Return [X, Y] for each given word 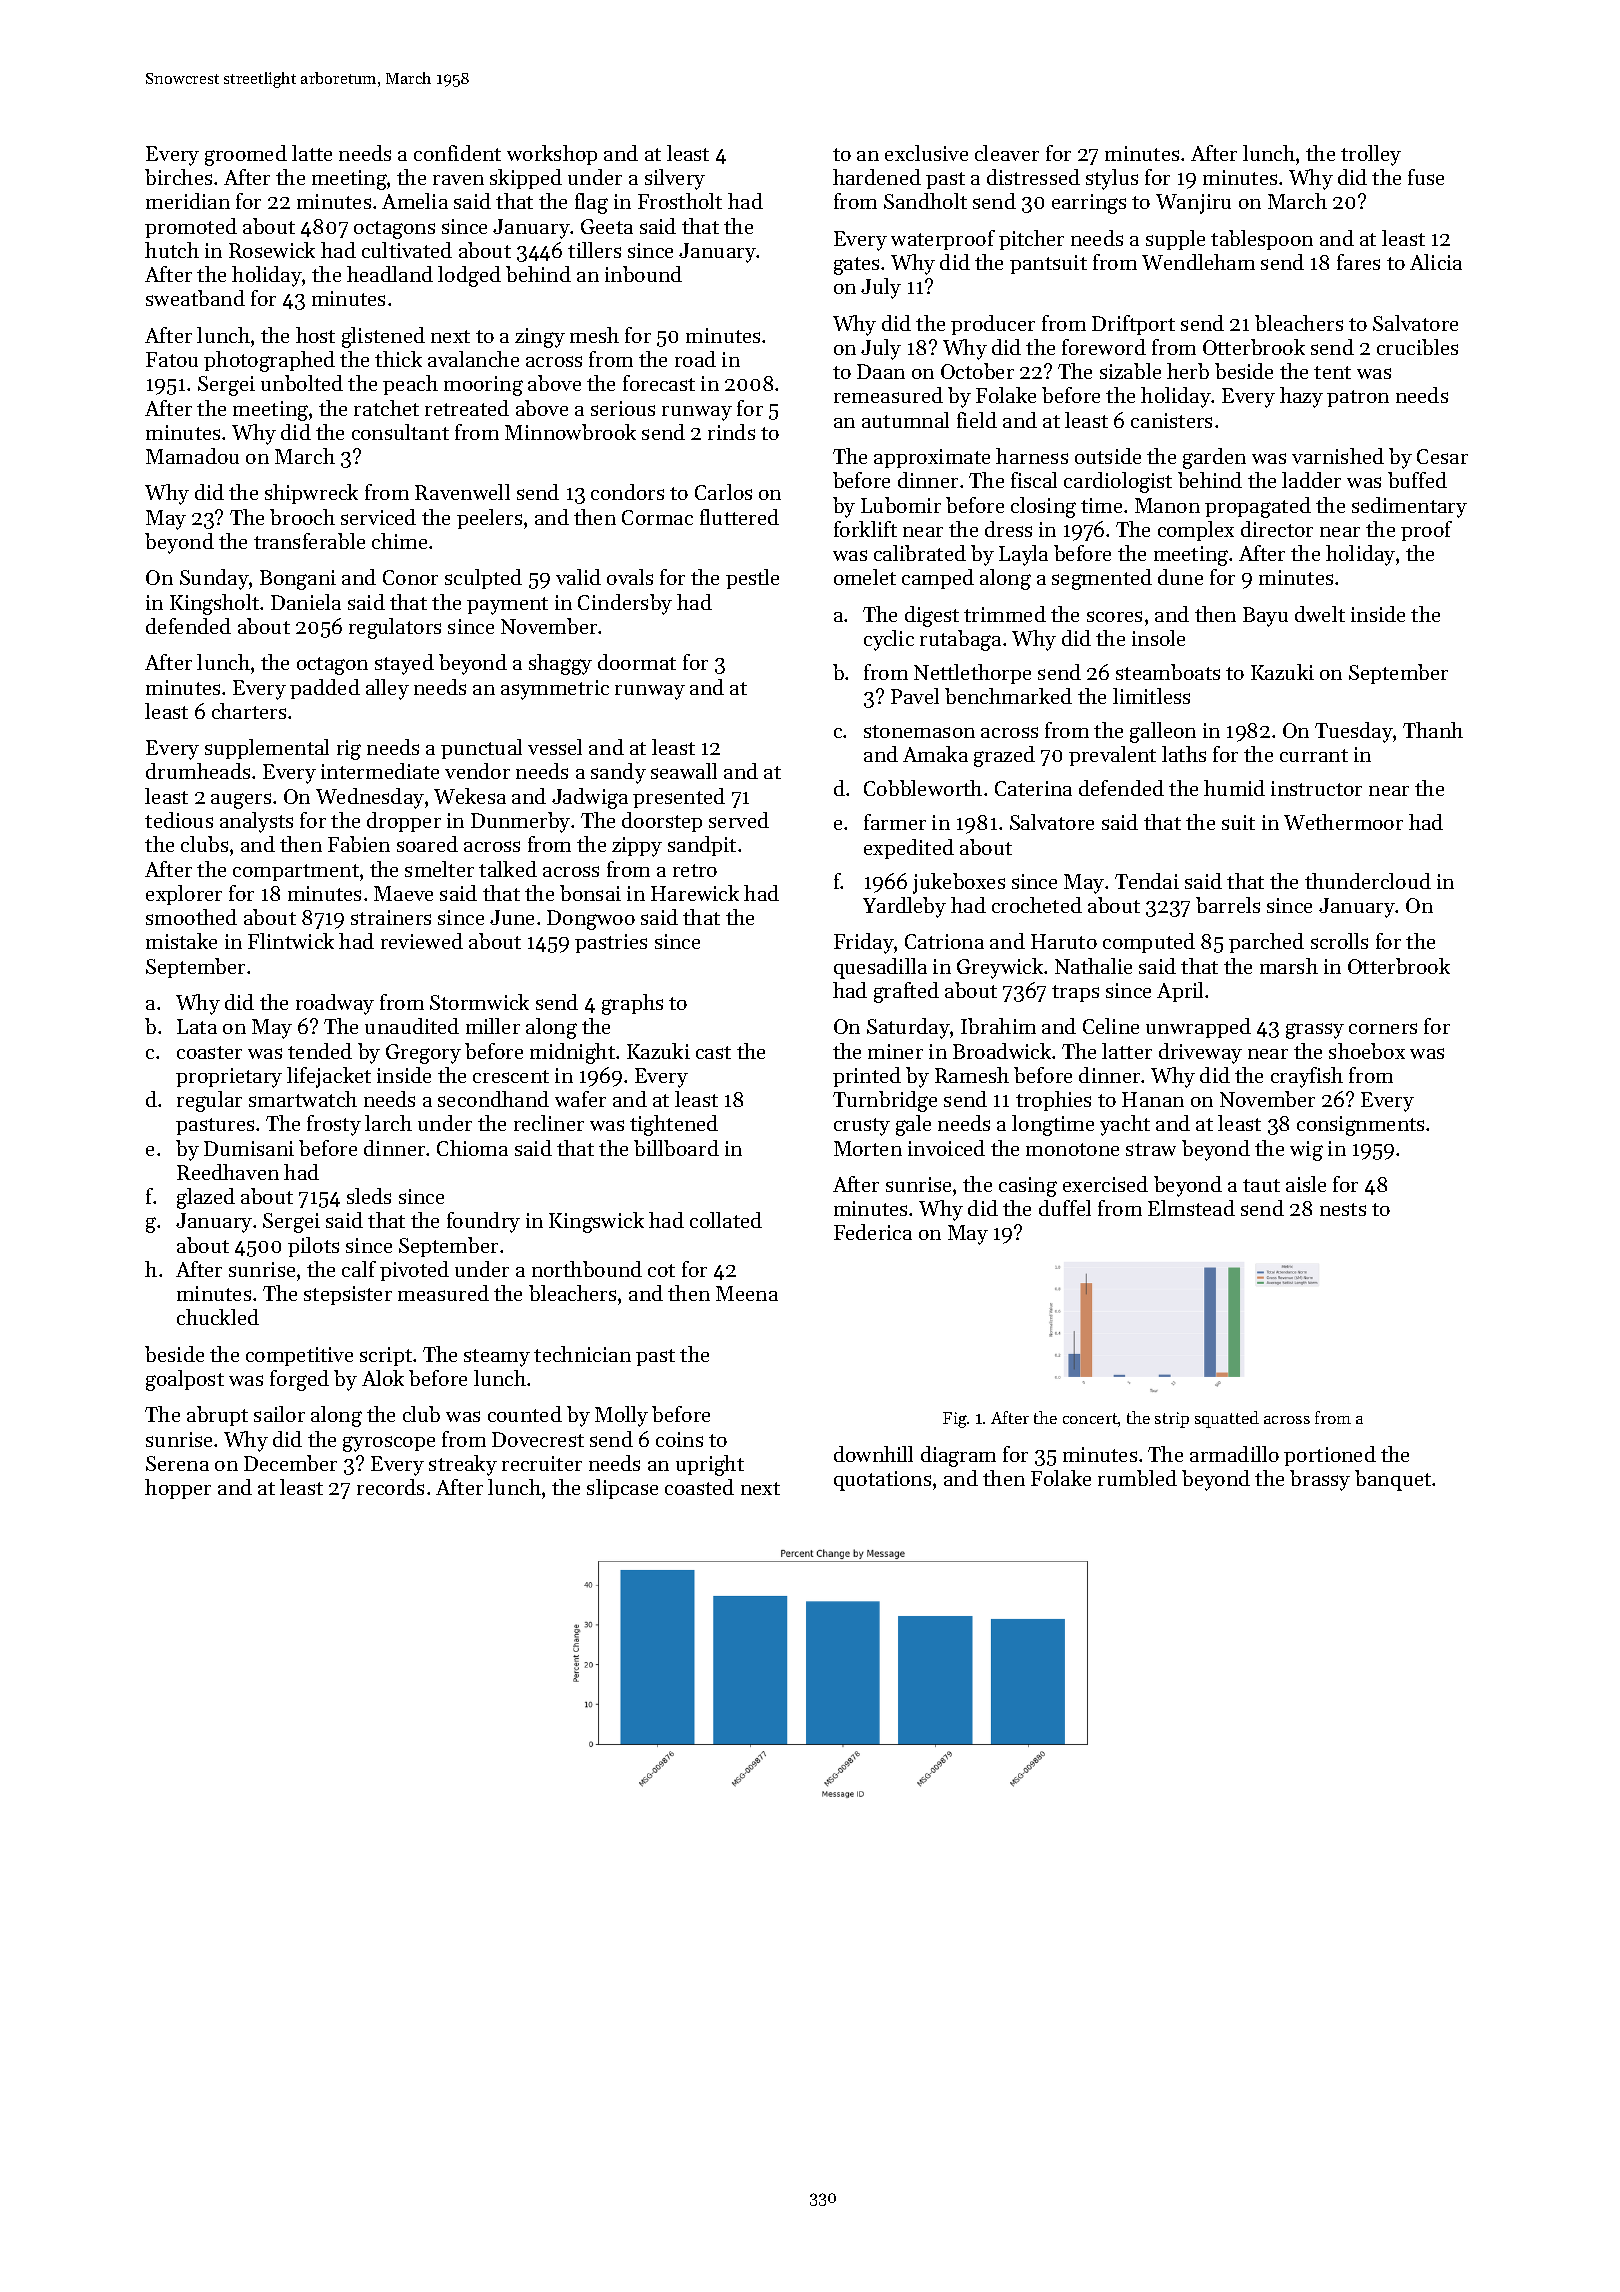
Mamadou [192, 456]
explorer [184, 895]
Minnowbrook [570, 432]
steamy [497, 1358]
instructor [1316, 788]
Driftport [1133, 325]
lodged [469, 276]
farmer [895, 822]
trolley [1371, 155]
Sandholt [925, 201]
